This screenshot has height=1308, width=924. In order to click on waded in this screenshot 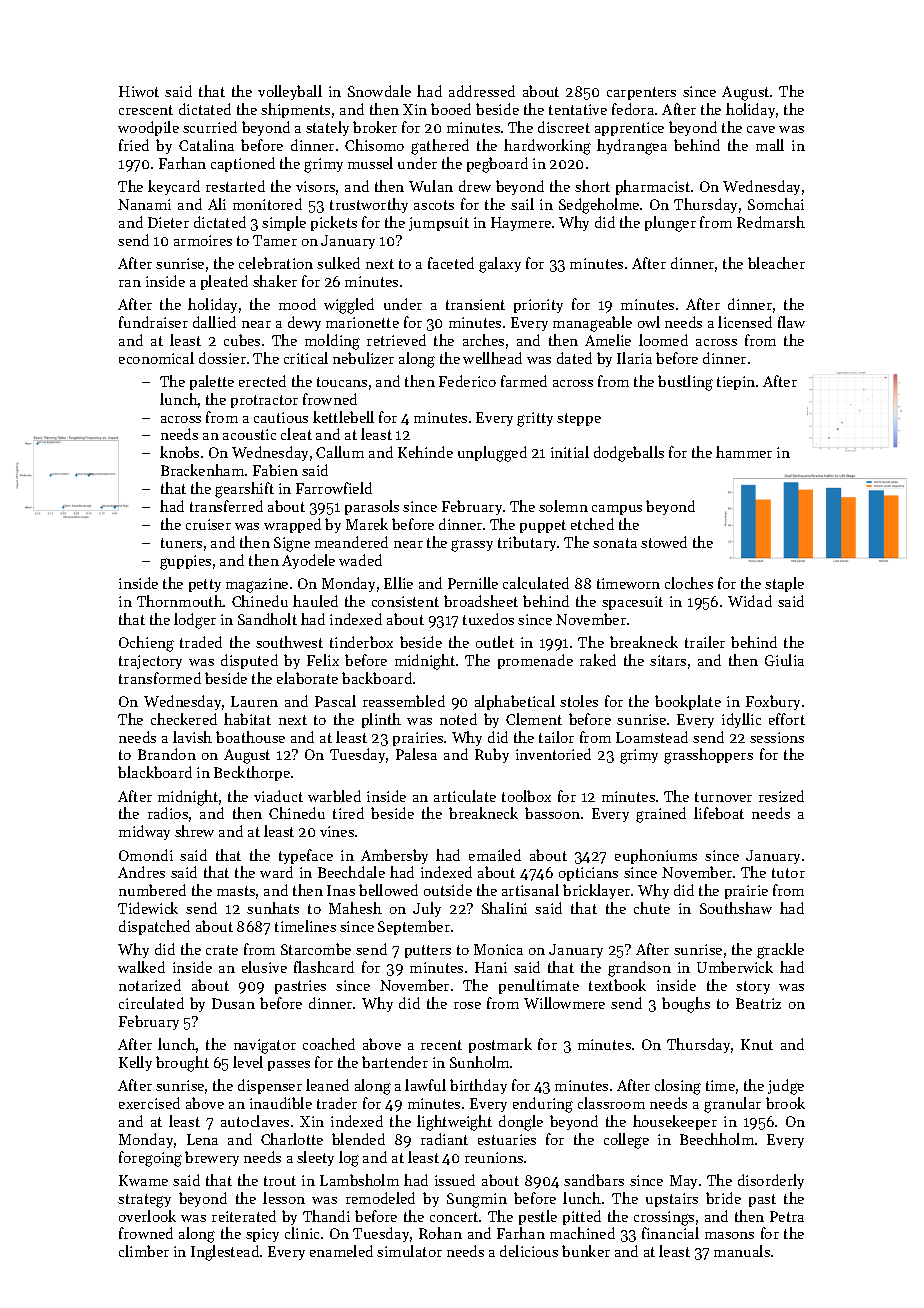, I will do `click(360, 560)`.
